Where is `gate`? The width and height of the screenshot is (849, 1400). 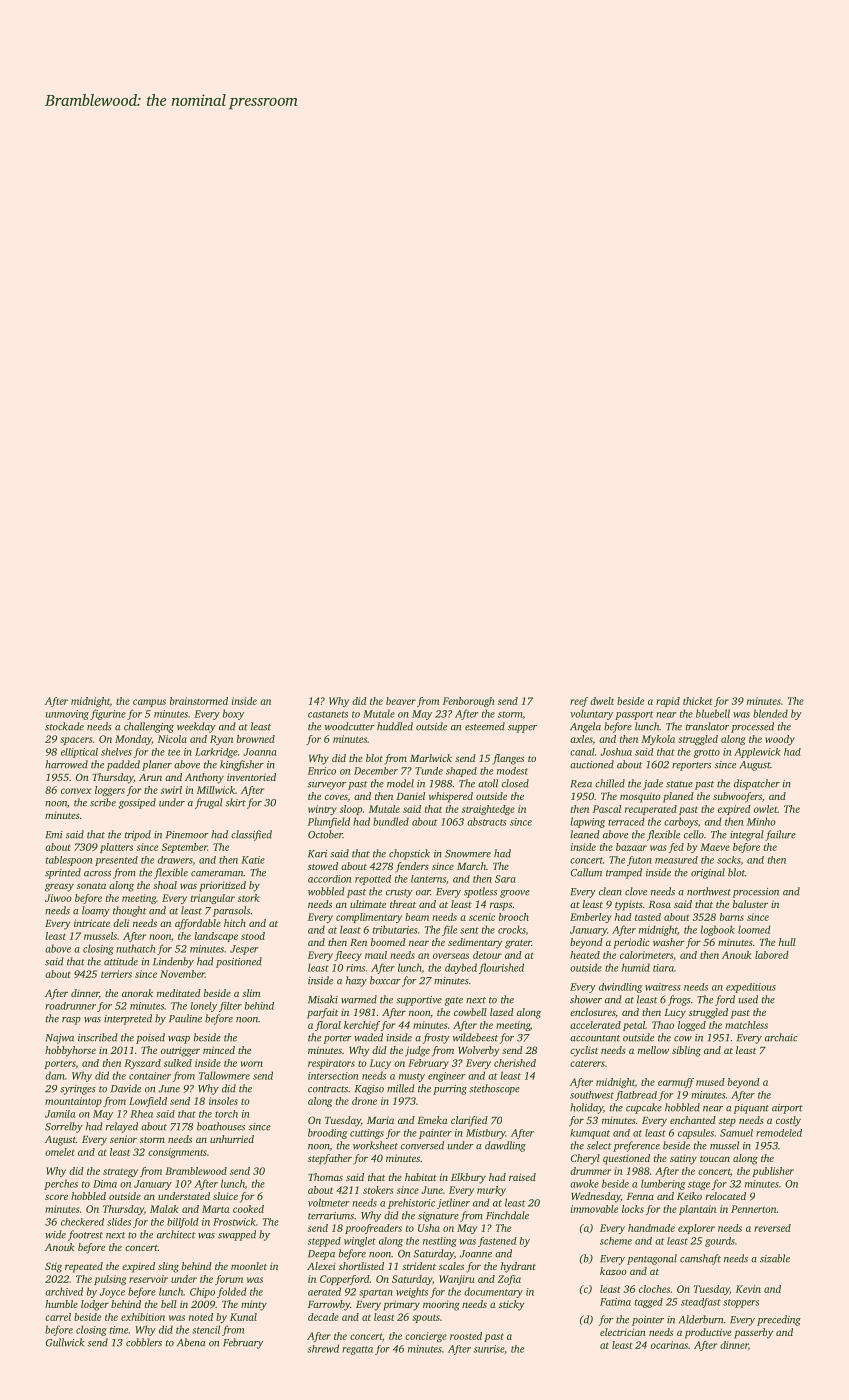 gate is located at coordinates (454, 1001).
